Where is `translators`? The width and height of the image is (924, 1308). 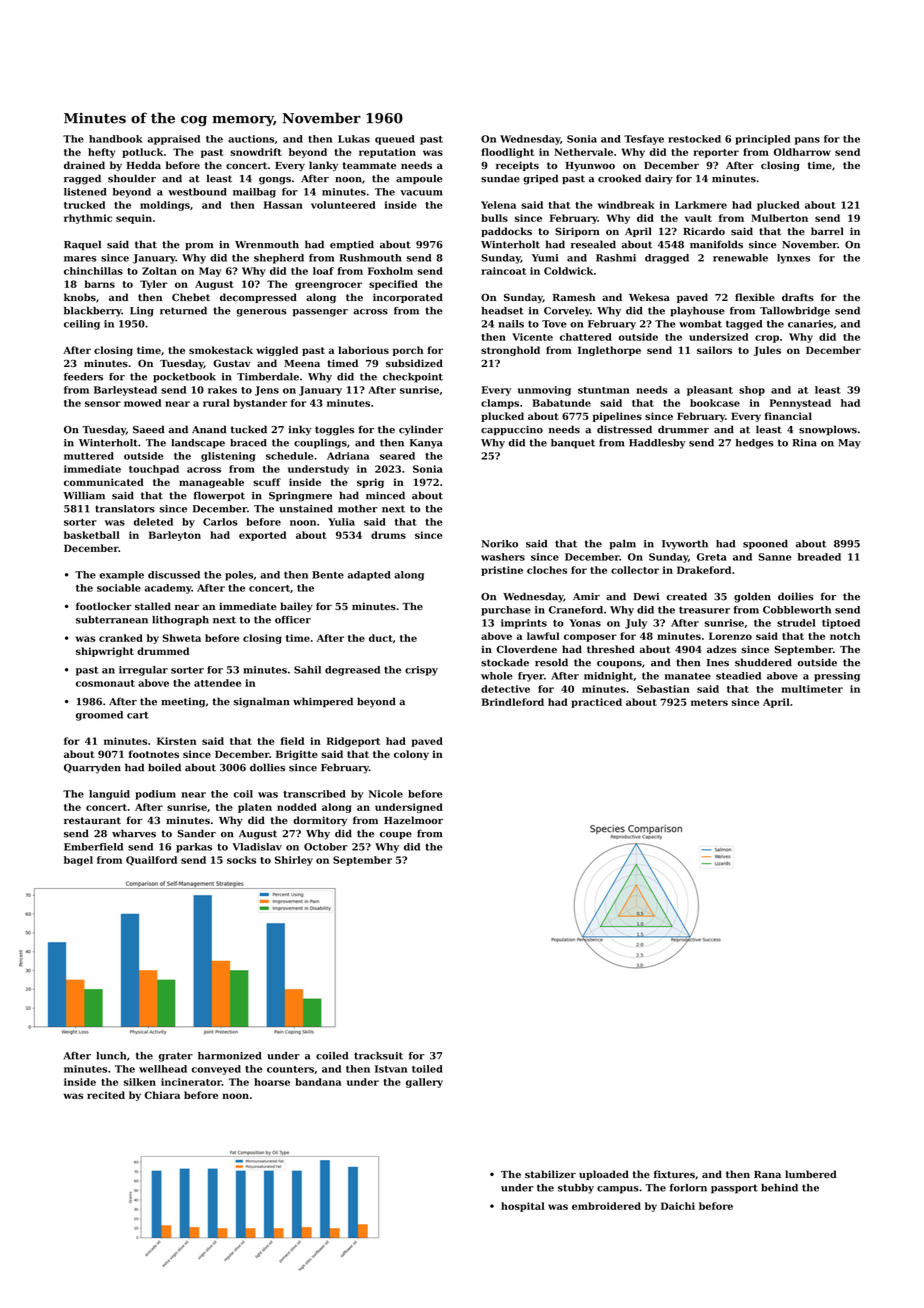
translators is located at coordinates (125, 509).
